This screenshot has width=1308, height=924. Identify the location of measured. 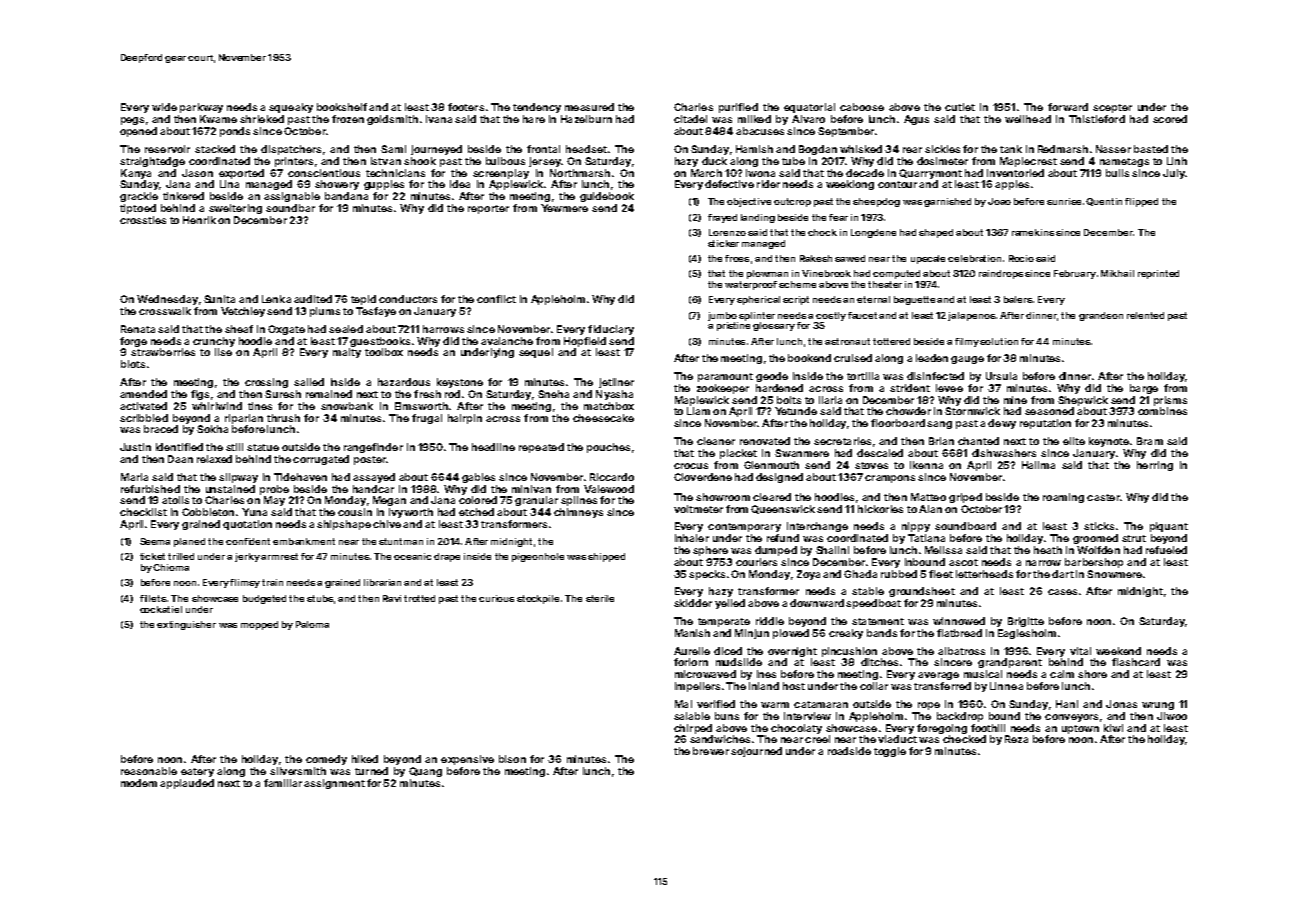
(589, 107).
